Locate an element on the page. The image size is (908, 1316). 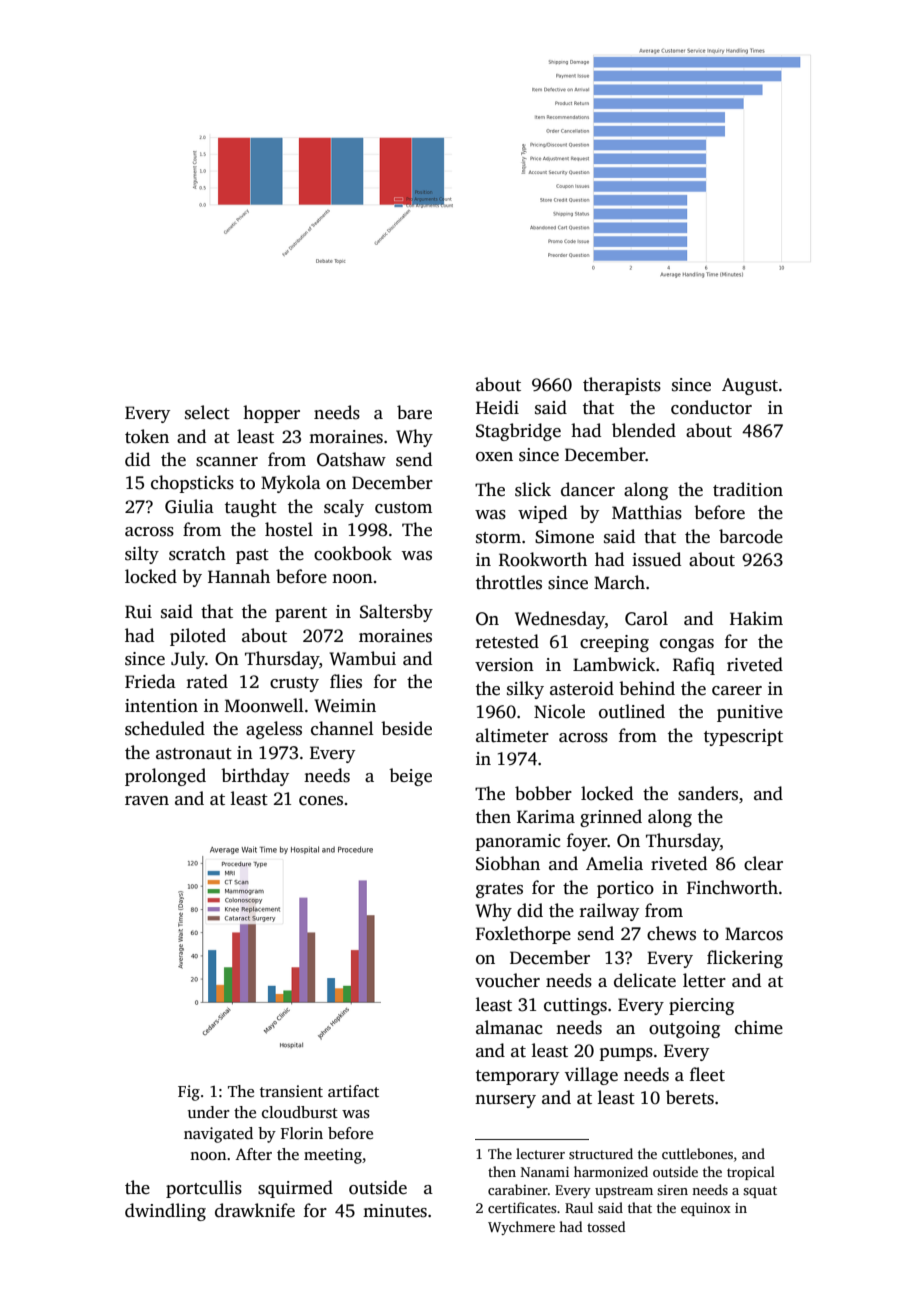
beige is located at coordinates (410, 777).
